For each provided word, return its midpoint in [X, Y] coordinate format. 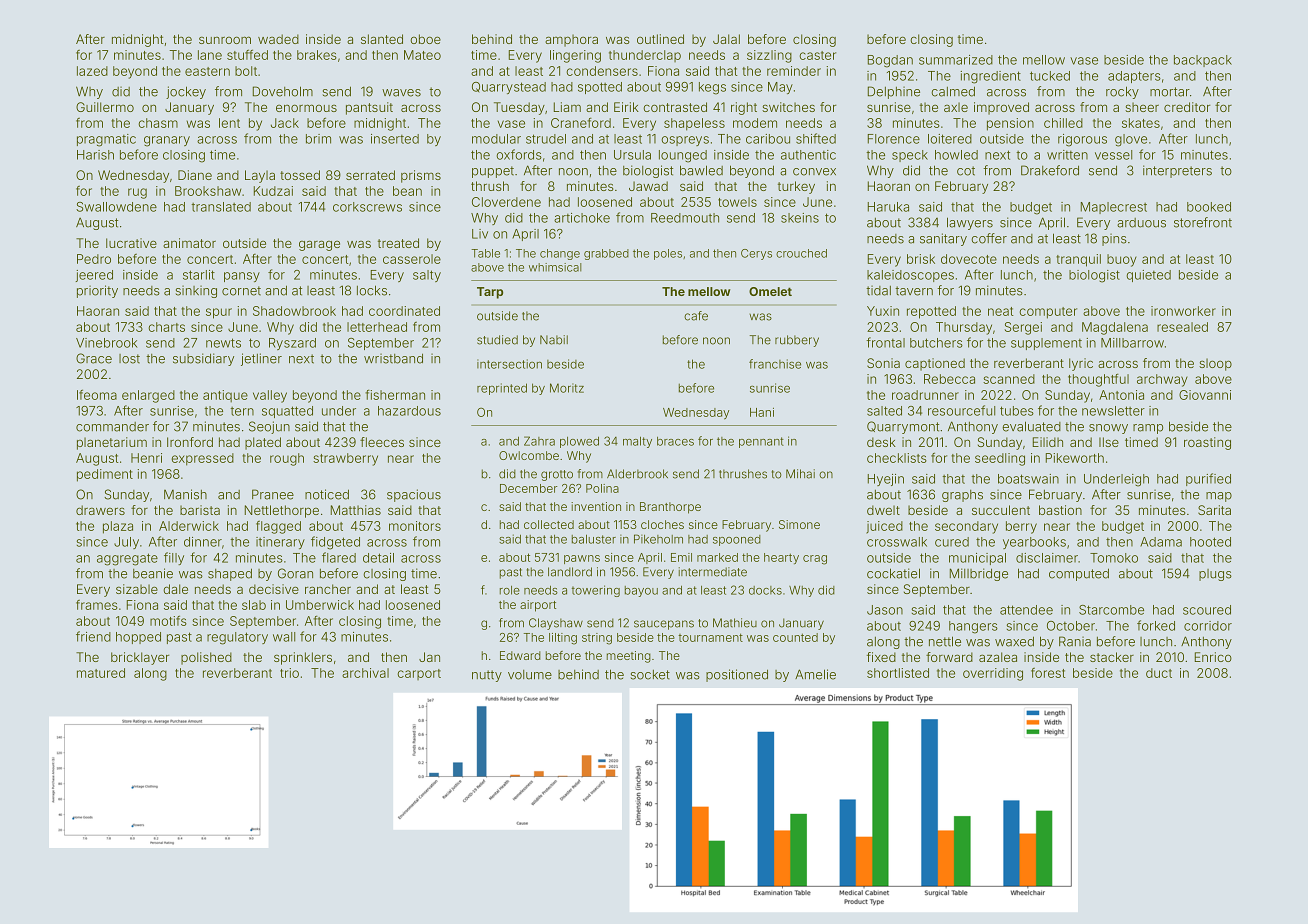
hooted [1210, 542]
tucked [1050, 76]
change [560, 254]
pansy [242, 277]
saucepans [664, 625]
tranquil [1078, 260]
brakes [317, 55]
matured [101, 673]
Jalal [726, 39]
